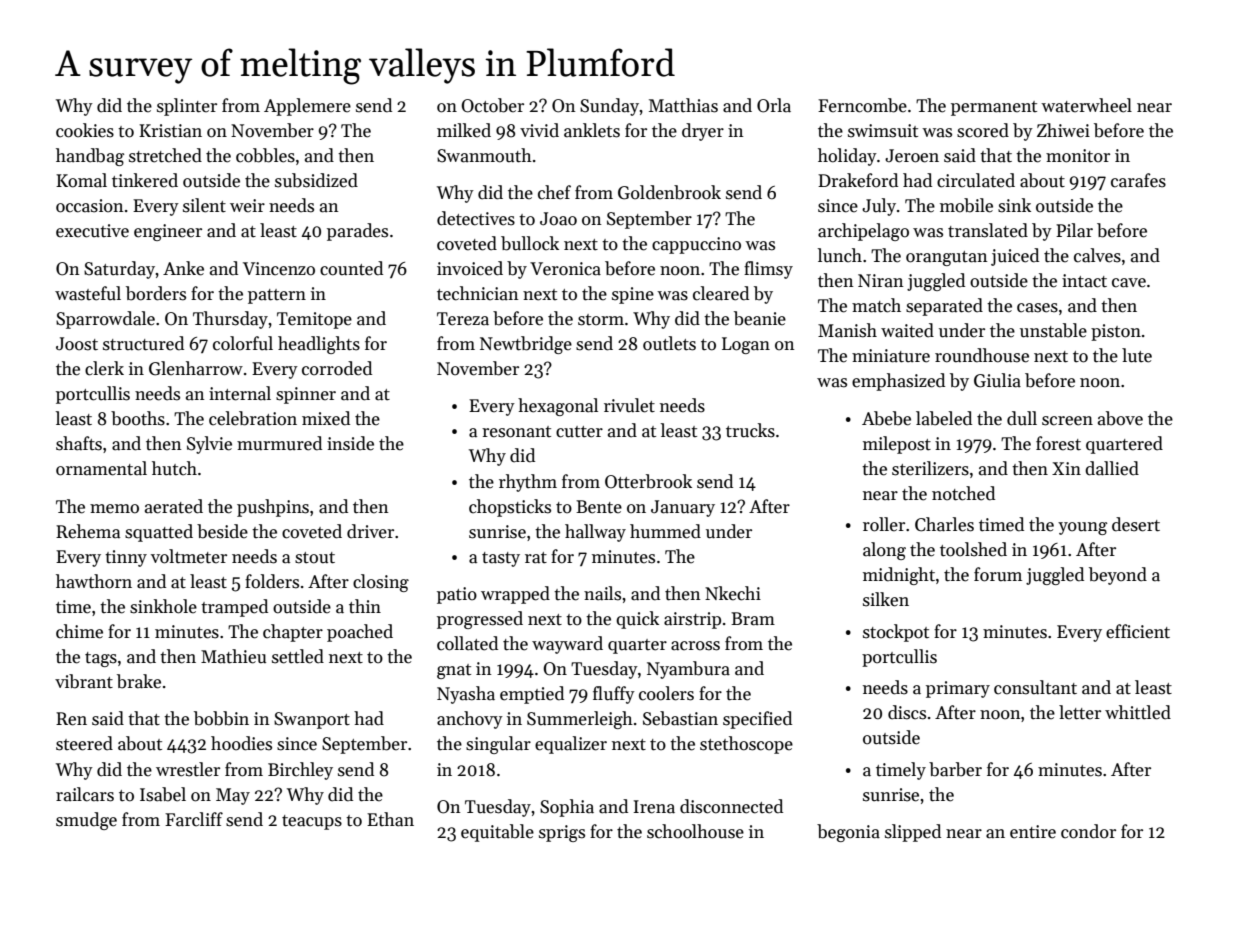  What do you see at coordinates (891, 356) in the screenshot?
I see `miniature` at bounding box center [891, 356].
